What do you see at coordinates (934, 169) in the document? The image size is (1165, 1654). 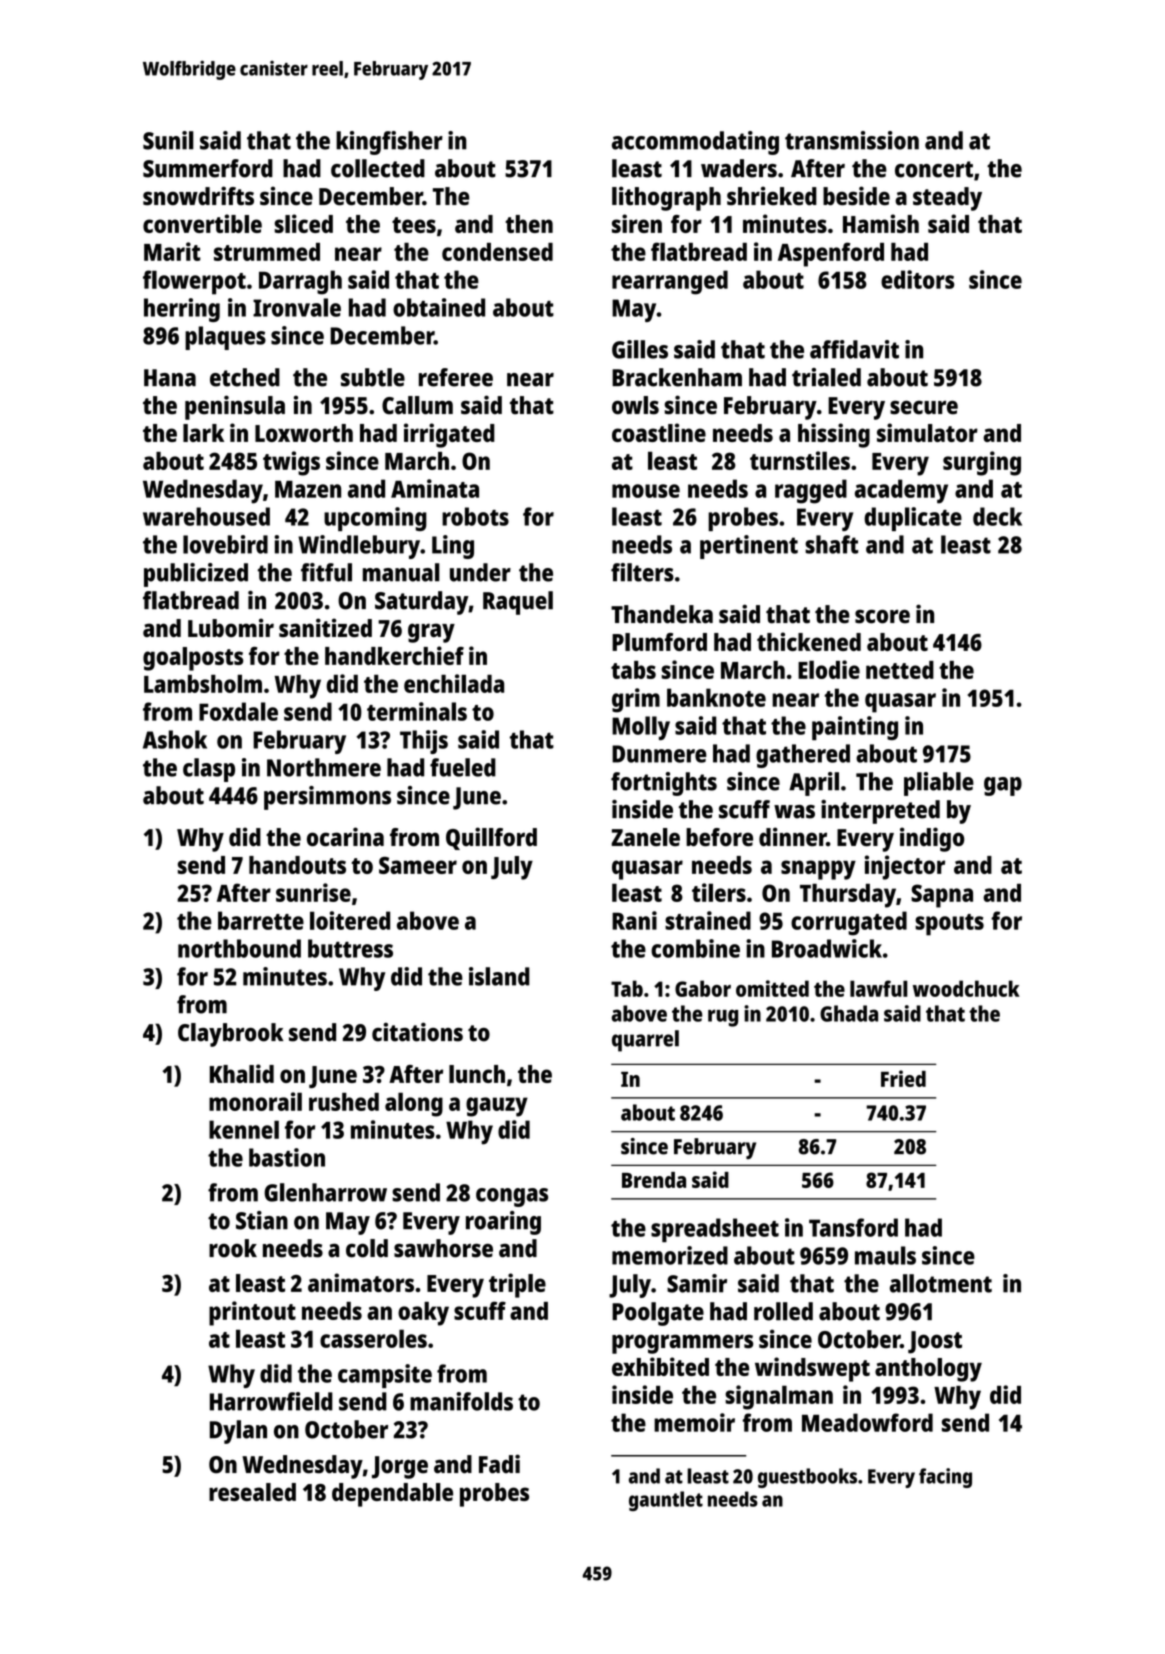 I see `concert` at bounding box center [934, 169].
